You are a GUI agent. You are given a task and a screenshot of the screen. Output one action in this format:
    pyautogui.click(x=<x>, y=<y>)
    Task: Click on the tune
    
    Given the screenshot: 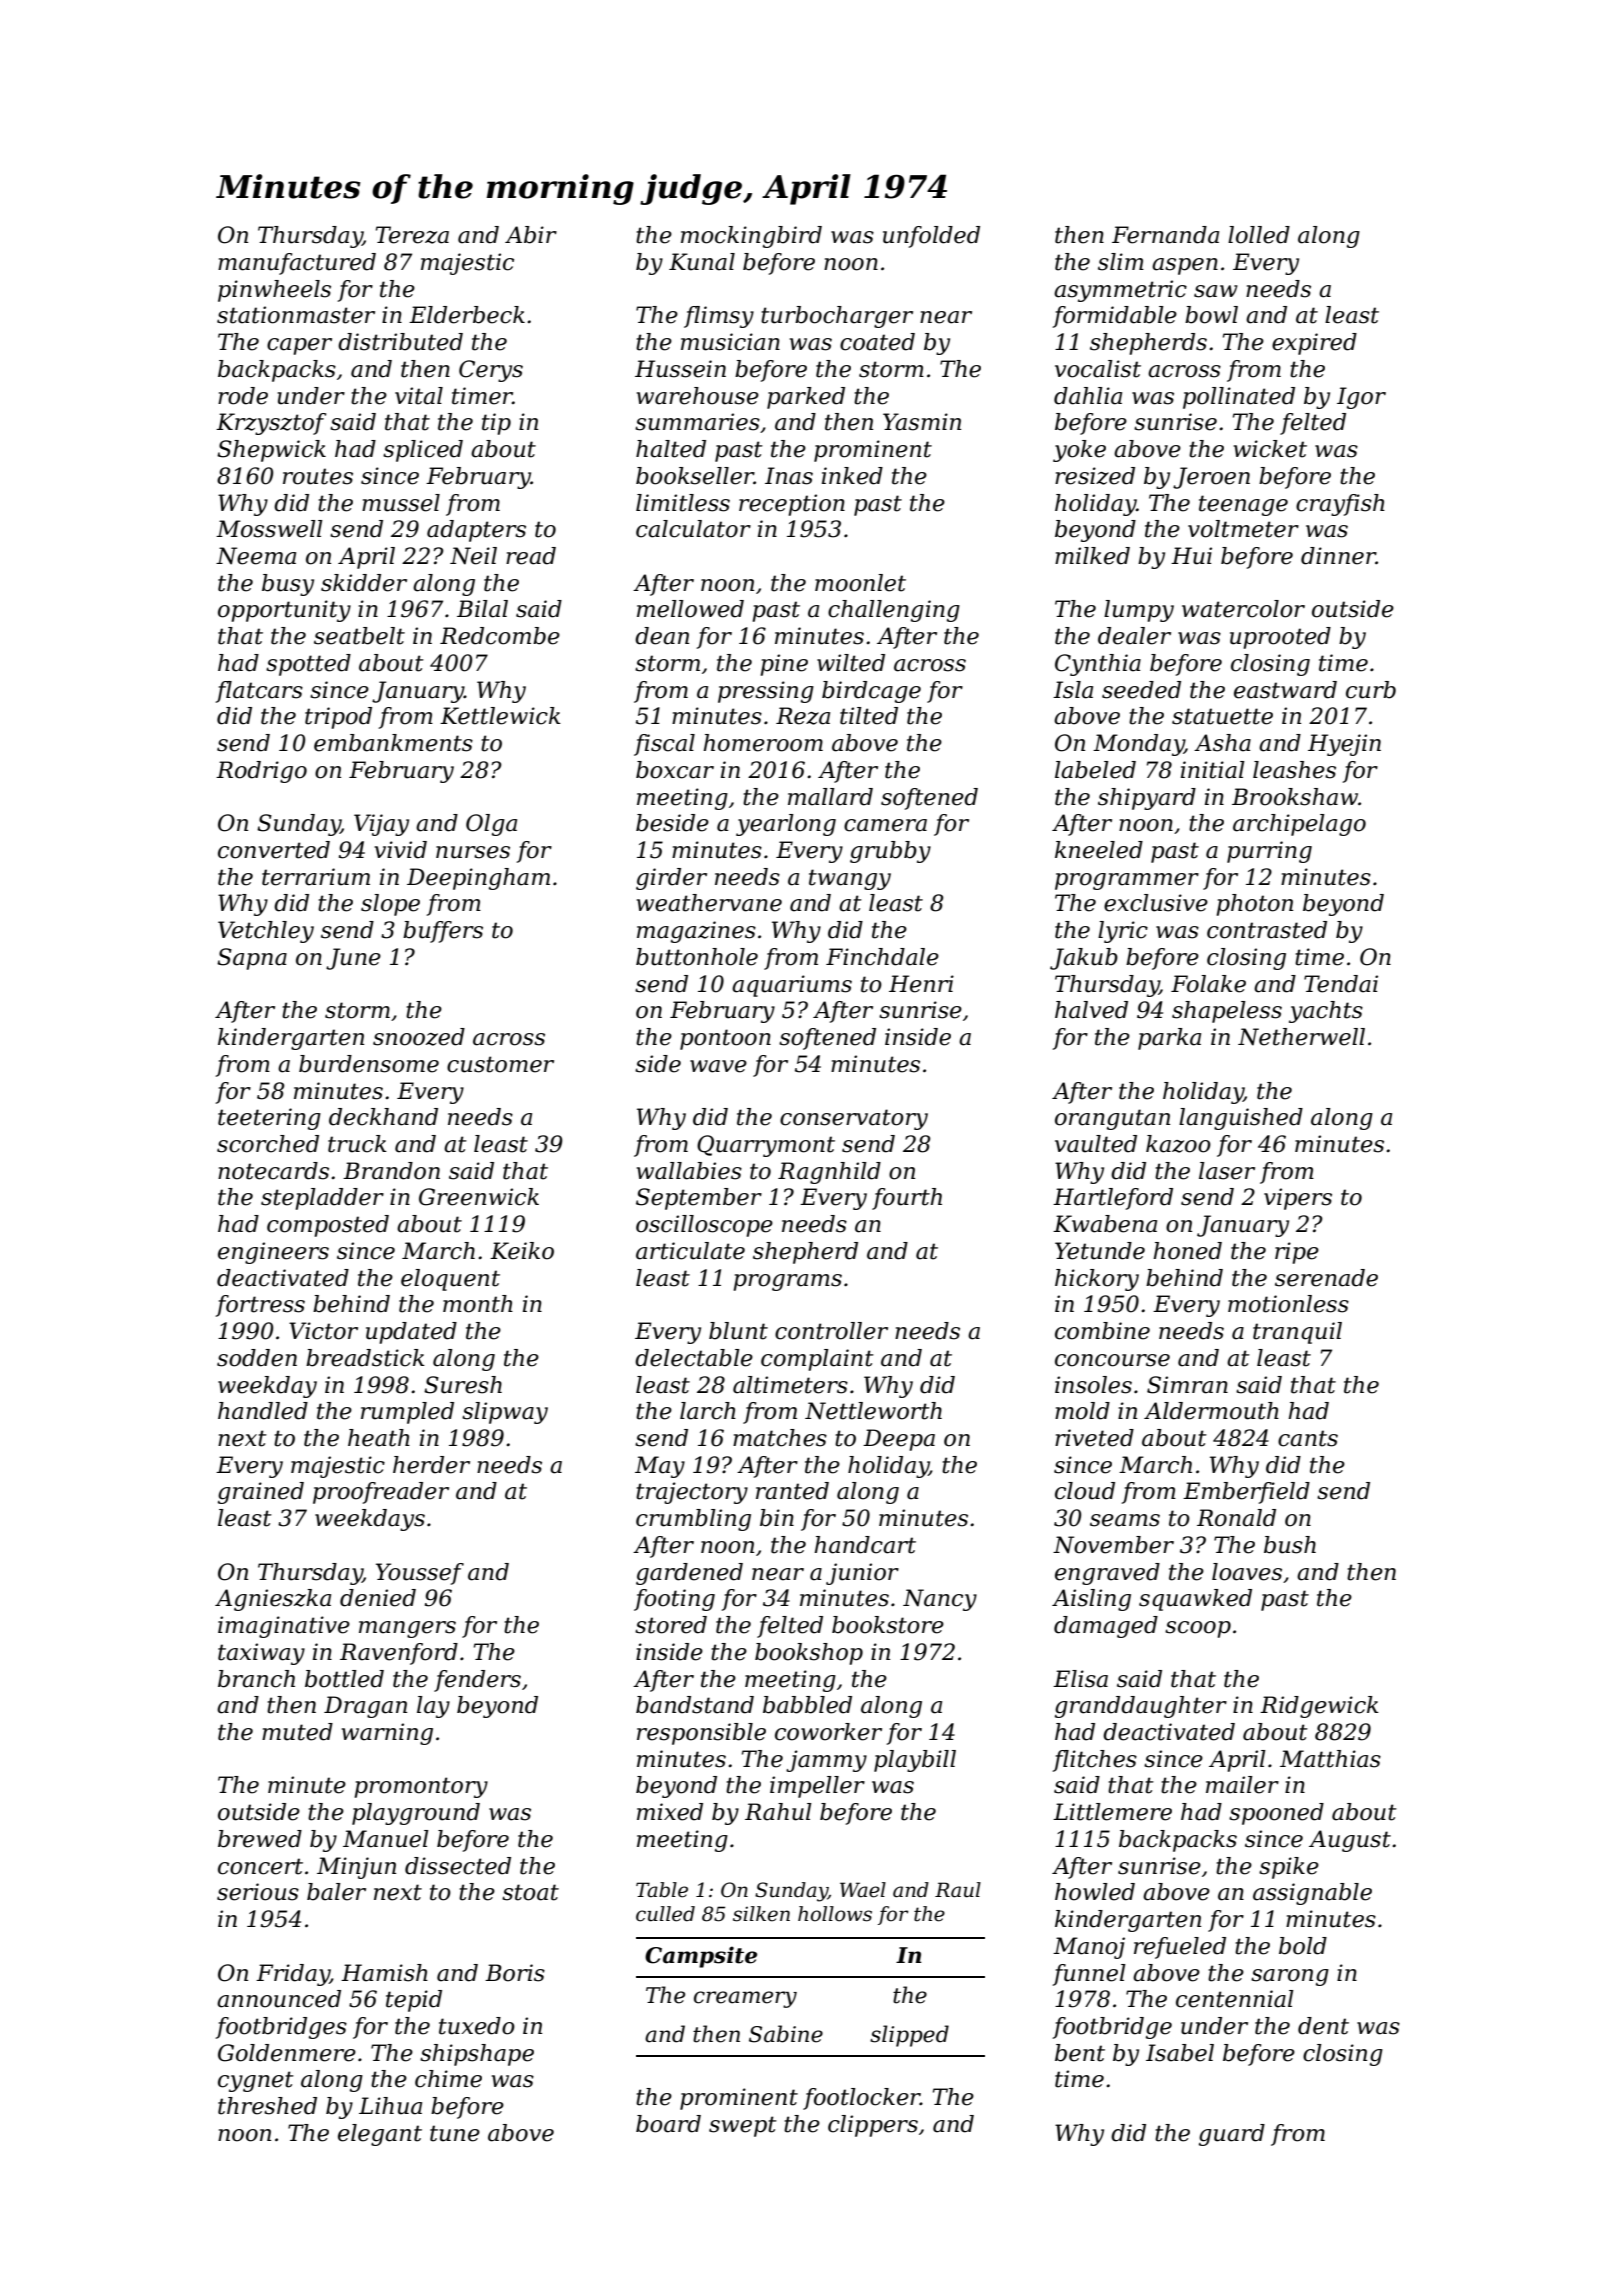 What is the action you would take?
    pyautogui.click(x=455, y=2133)
